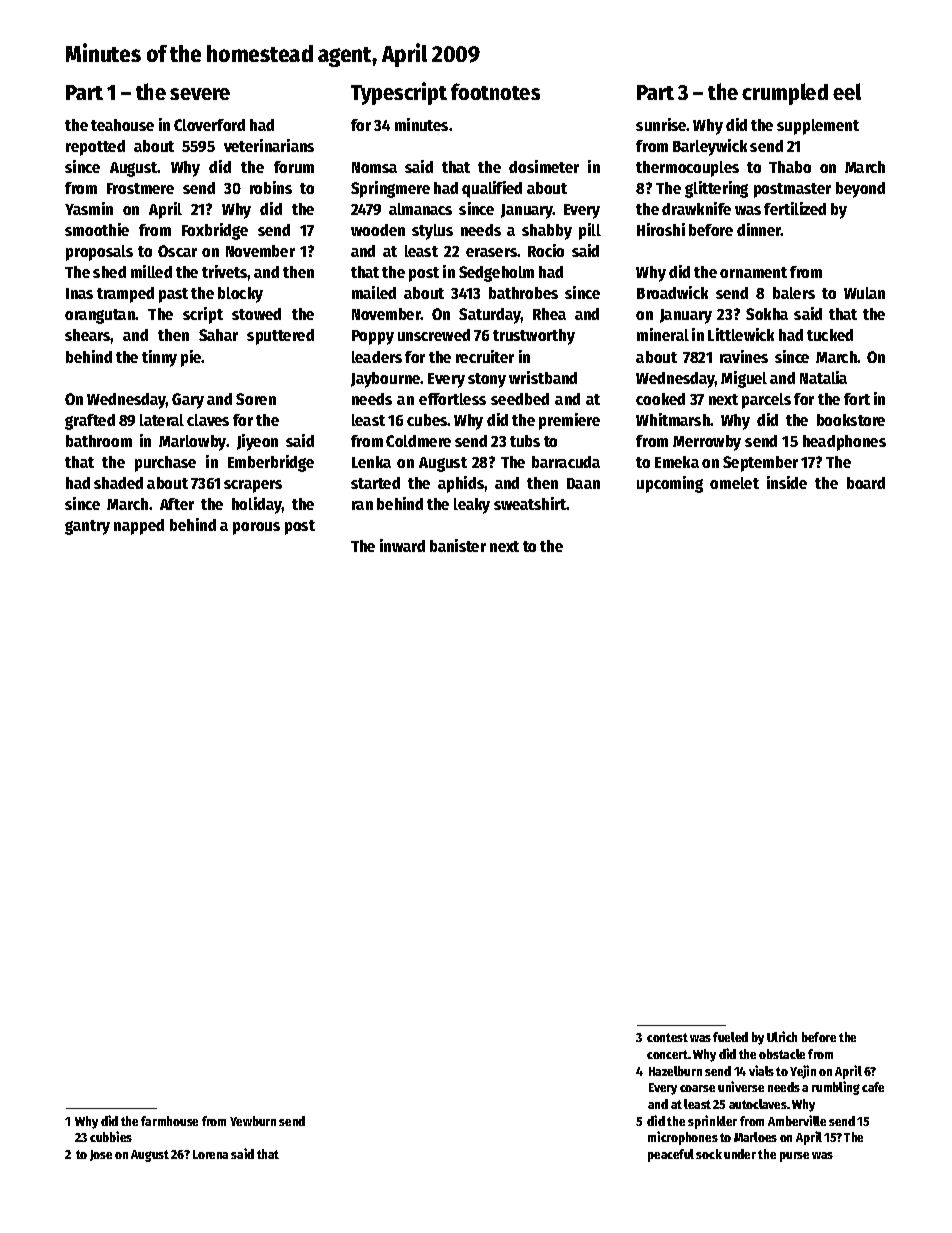 The width and height of the screenshot is (952, 1233). What do you see at coordinates (730, 1037) in the screenshot?
I see `fueled` at bounding box center [730, 1037].
